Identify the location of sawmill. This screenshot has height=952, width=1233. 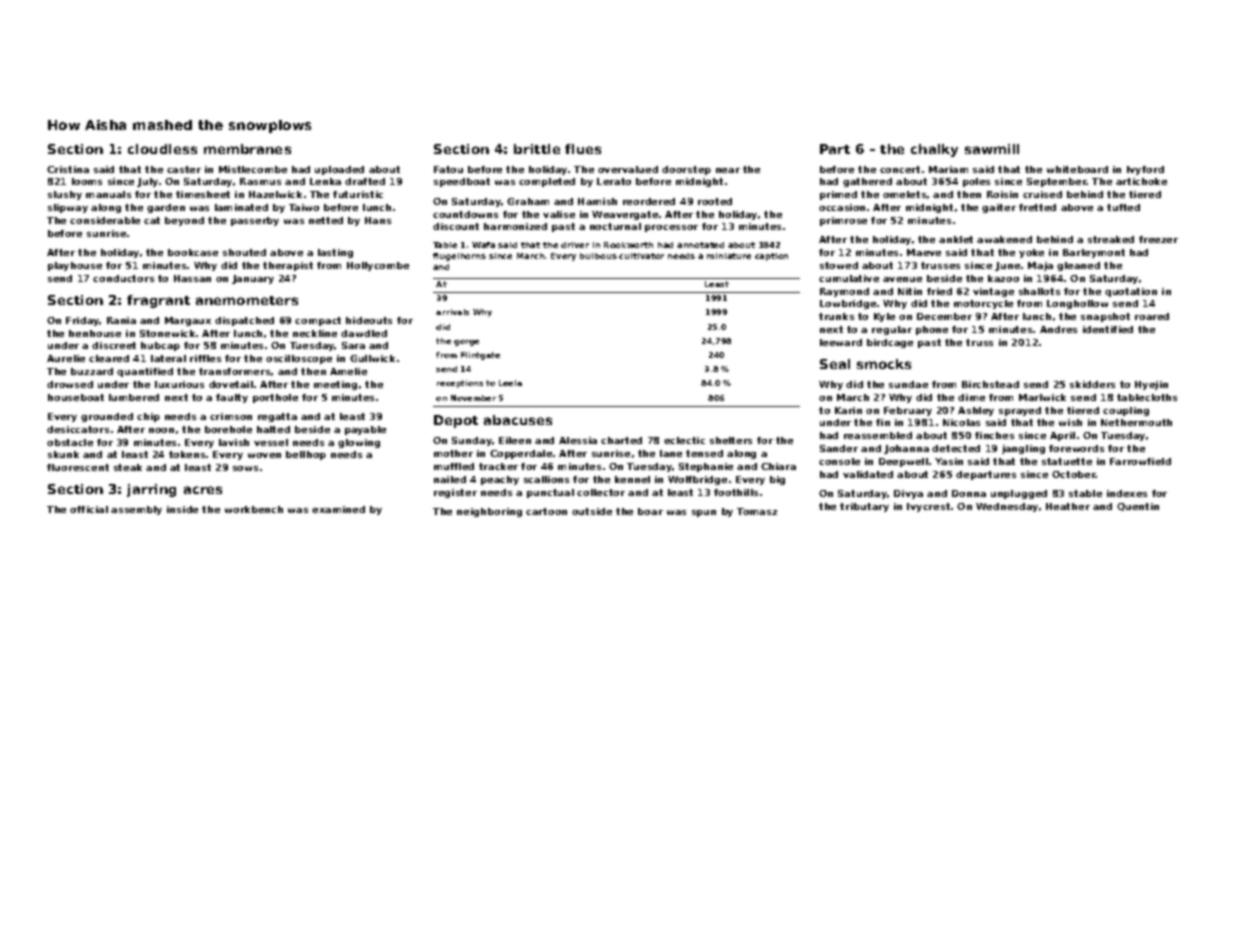
(992, 149).
